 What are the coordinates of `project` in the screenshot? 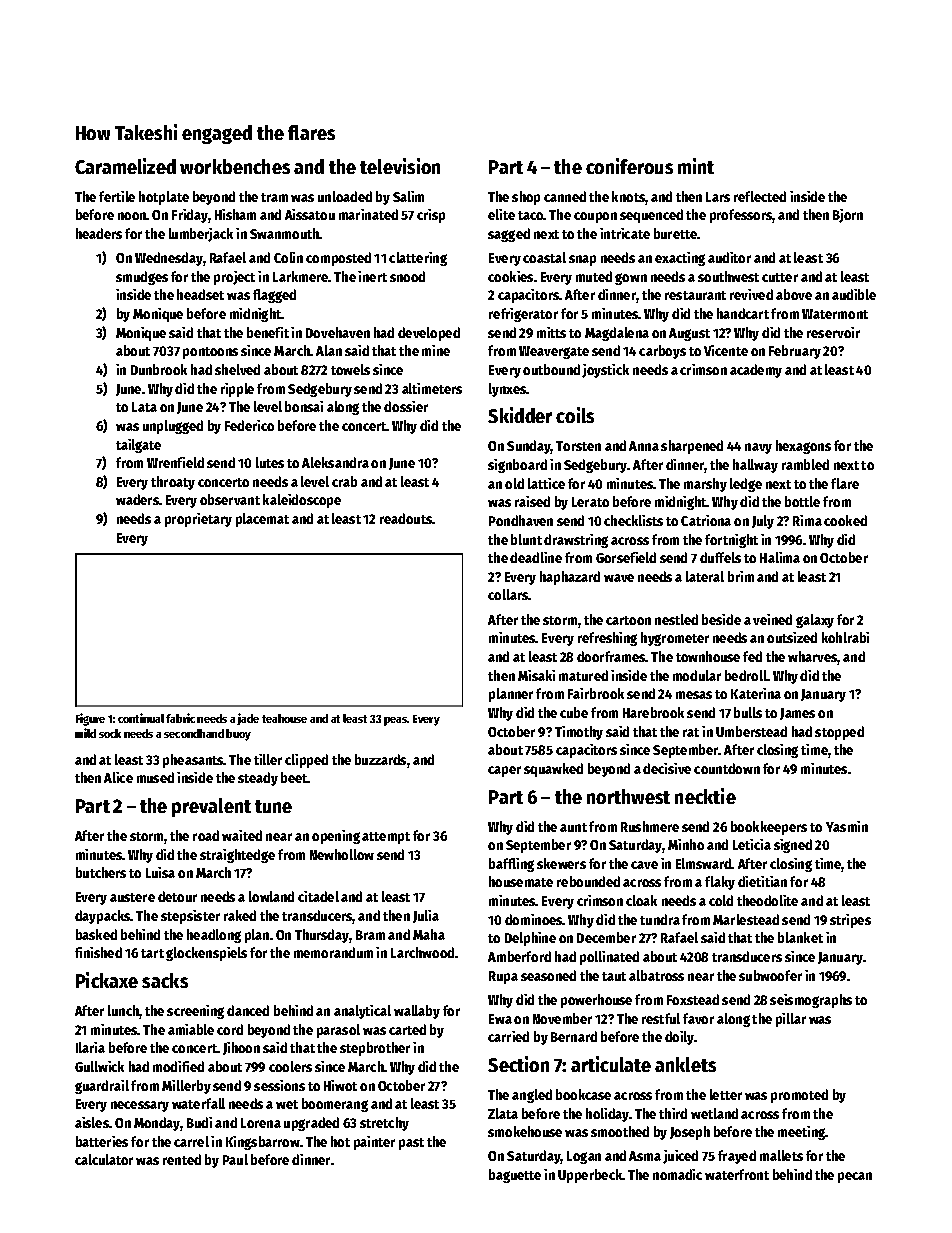 It's located at (234, 278).
